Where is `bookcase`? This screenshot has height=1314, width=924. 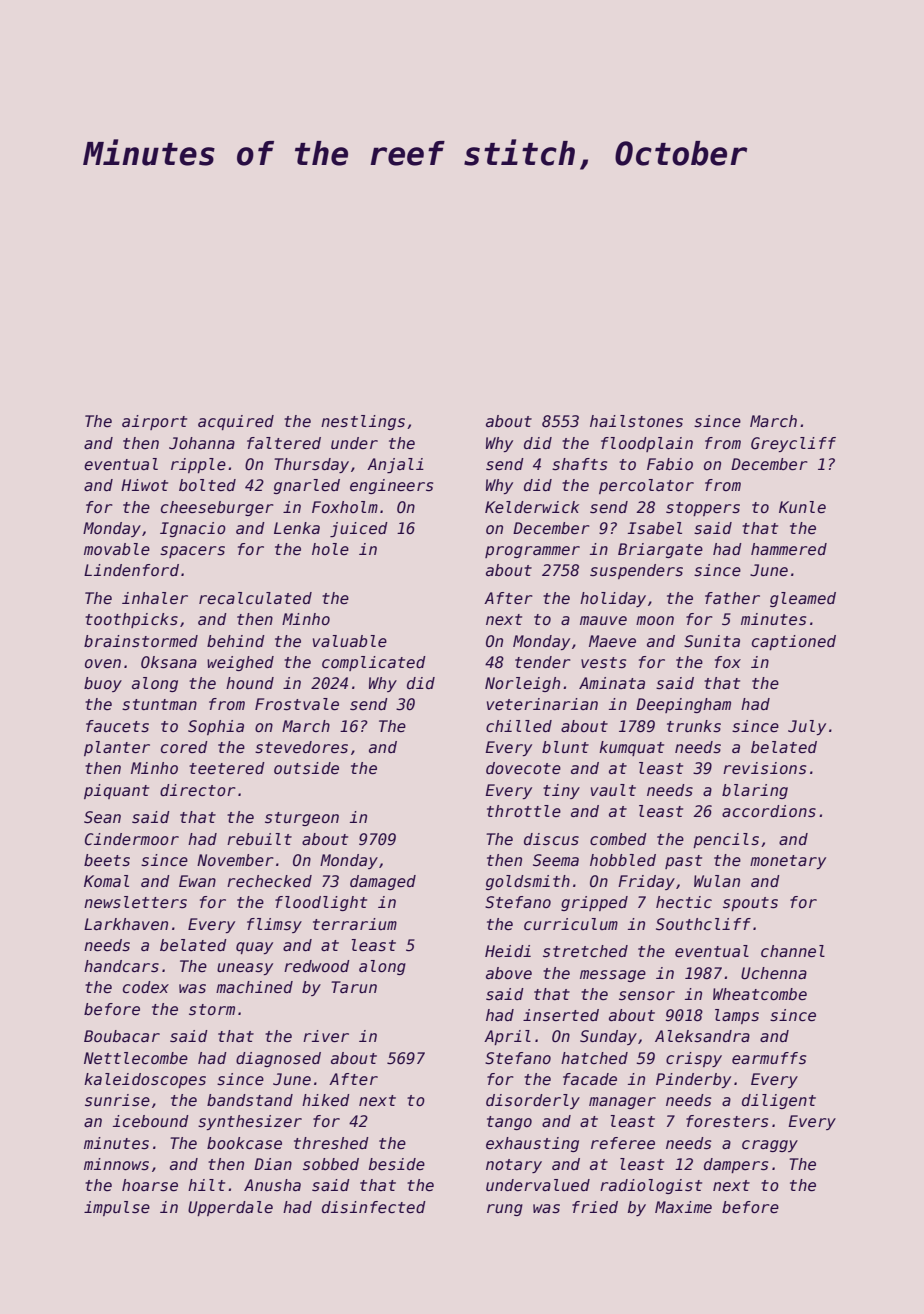
bookcase is located at coordinates (244, 1143).
